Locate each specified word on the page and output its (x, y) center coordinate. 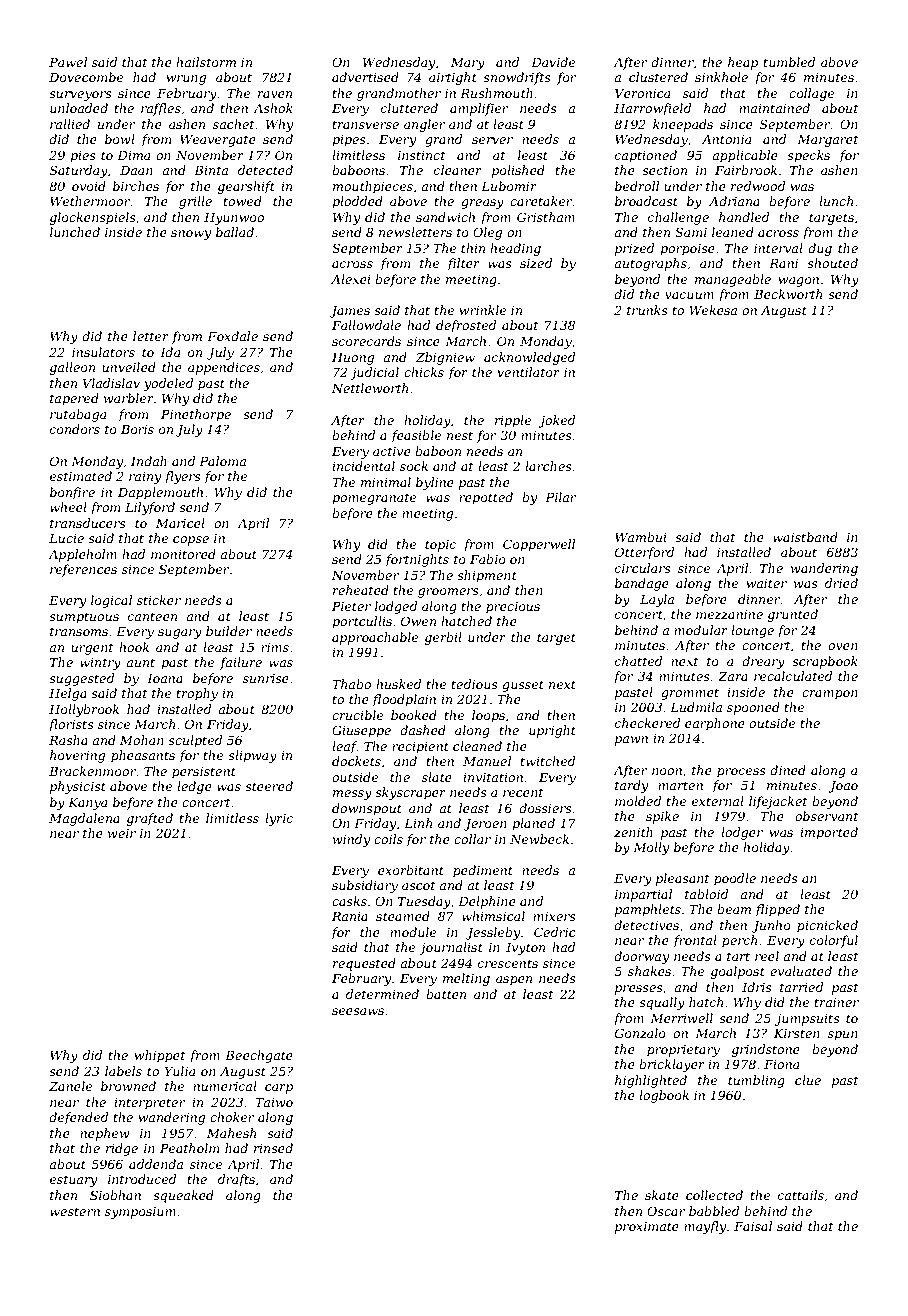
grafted (150, 819)
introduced (142, 1179)
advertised (365, 77)
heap (743, 63)
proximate (647, 1228)
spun (843, 1036)
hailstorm (206, 62)
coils (388, 839)
